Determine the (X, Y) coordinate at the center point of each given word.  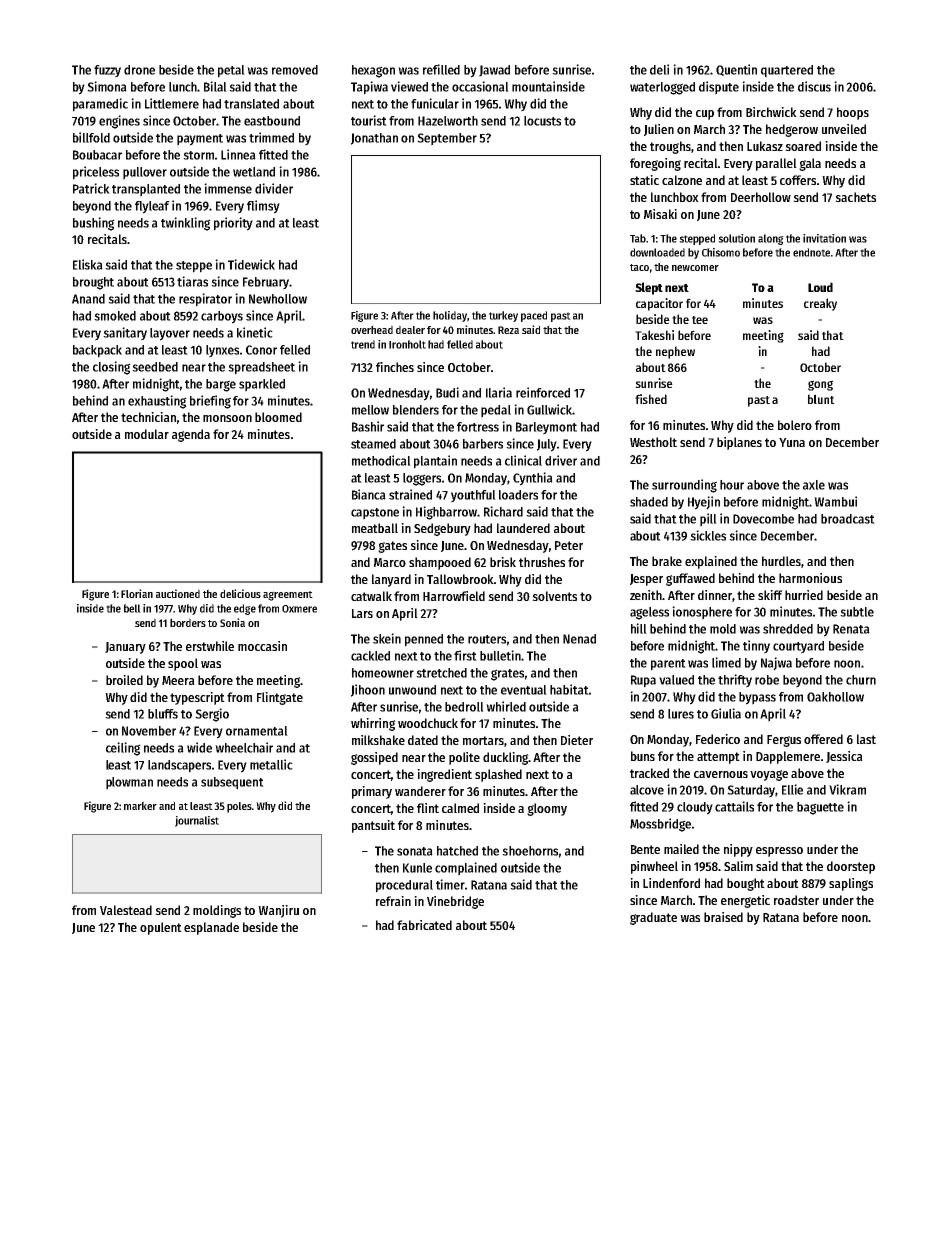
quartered (787, 71)
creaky (820, 304)
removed (295, 70)
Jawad (494, 71)
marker (140, 805)
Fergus (784, 741)
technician (148, 417)
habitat (569, 689)
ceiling (123, 749)
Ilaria (499, 392)
